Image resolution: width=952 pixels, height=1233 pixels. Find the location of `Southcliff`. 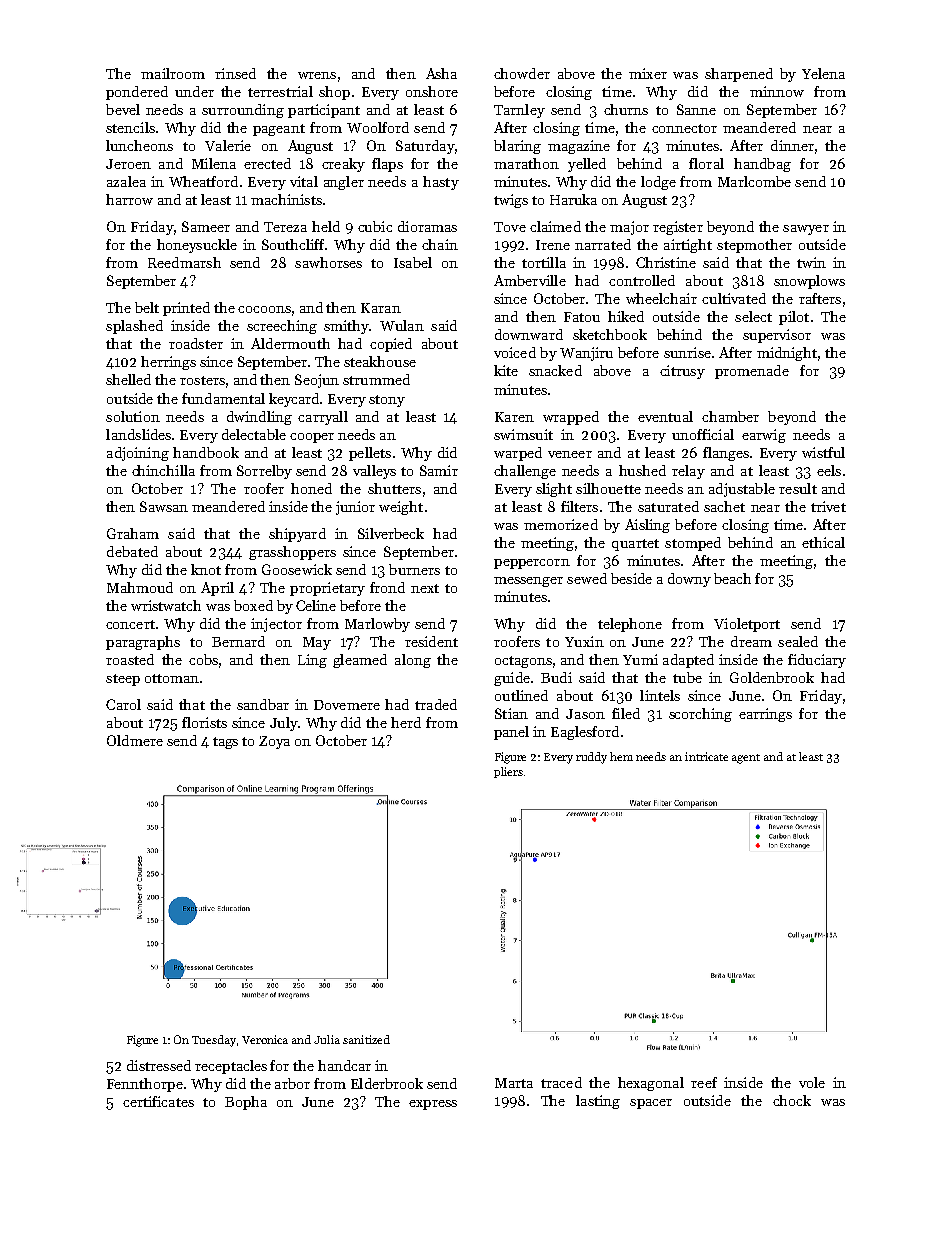

Southcliff is located at coordinates (293, 244).
